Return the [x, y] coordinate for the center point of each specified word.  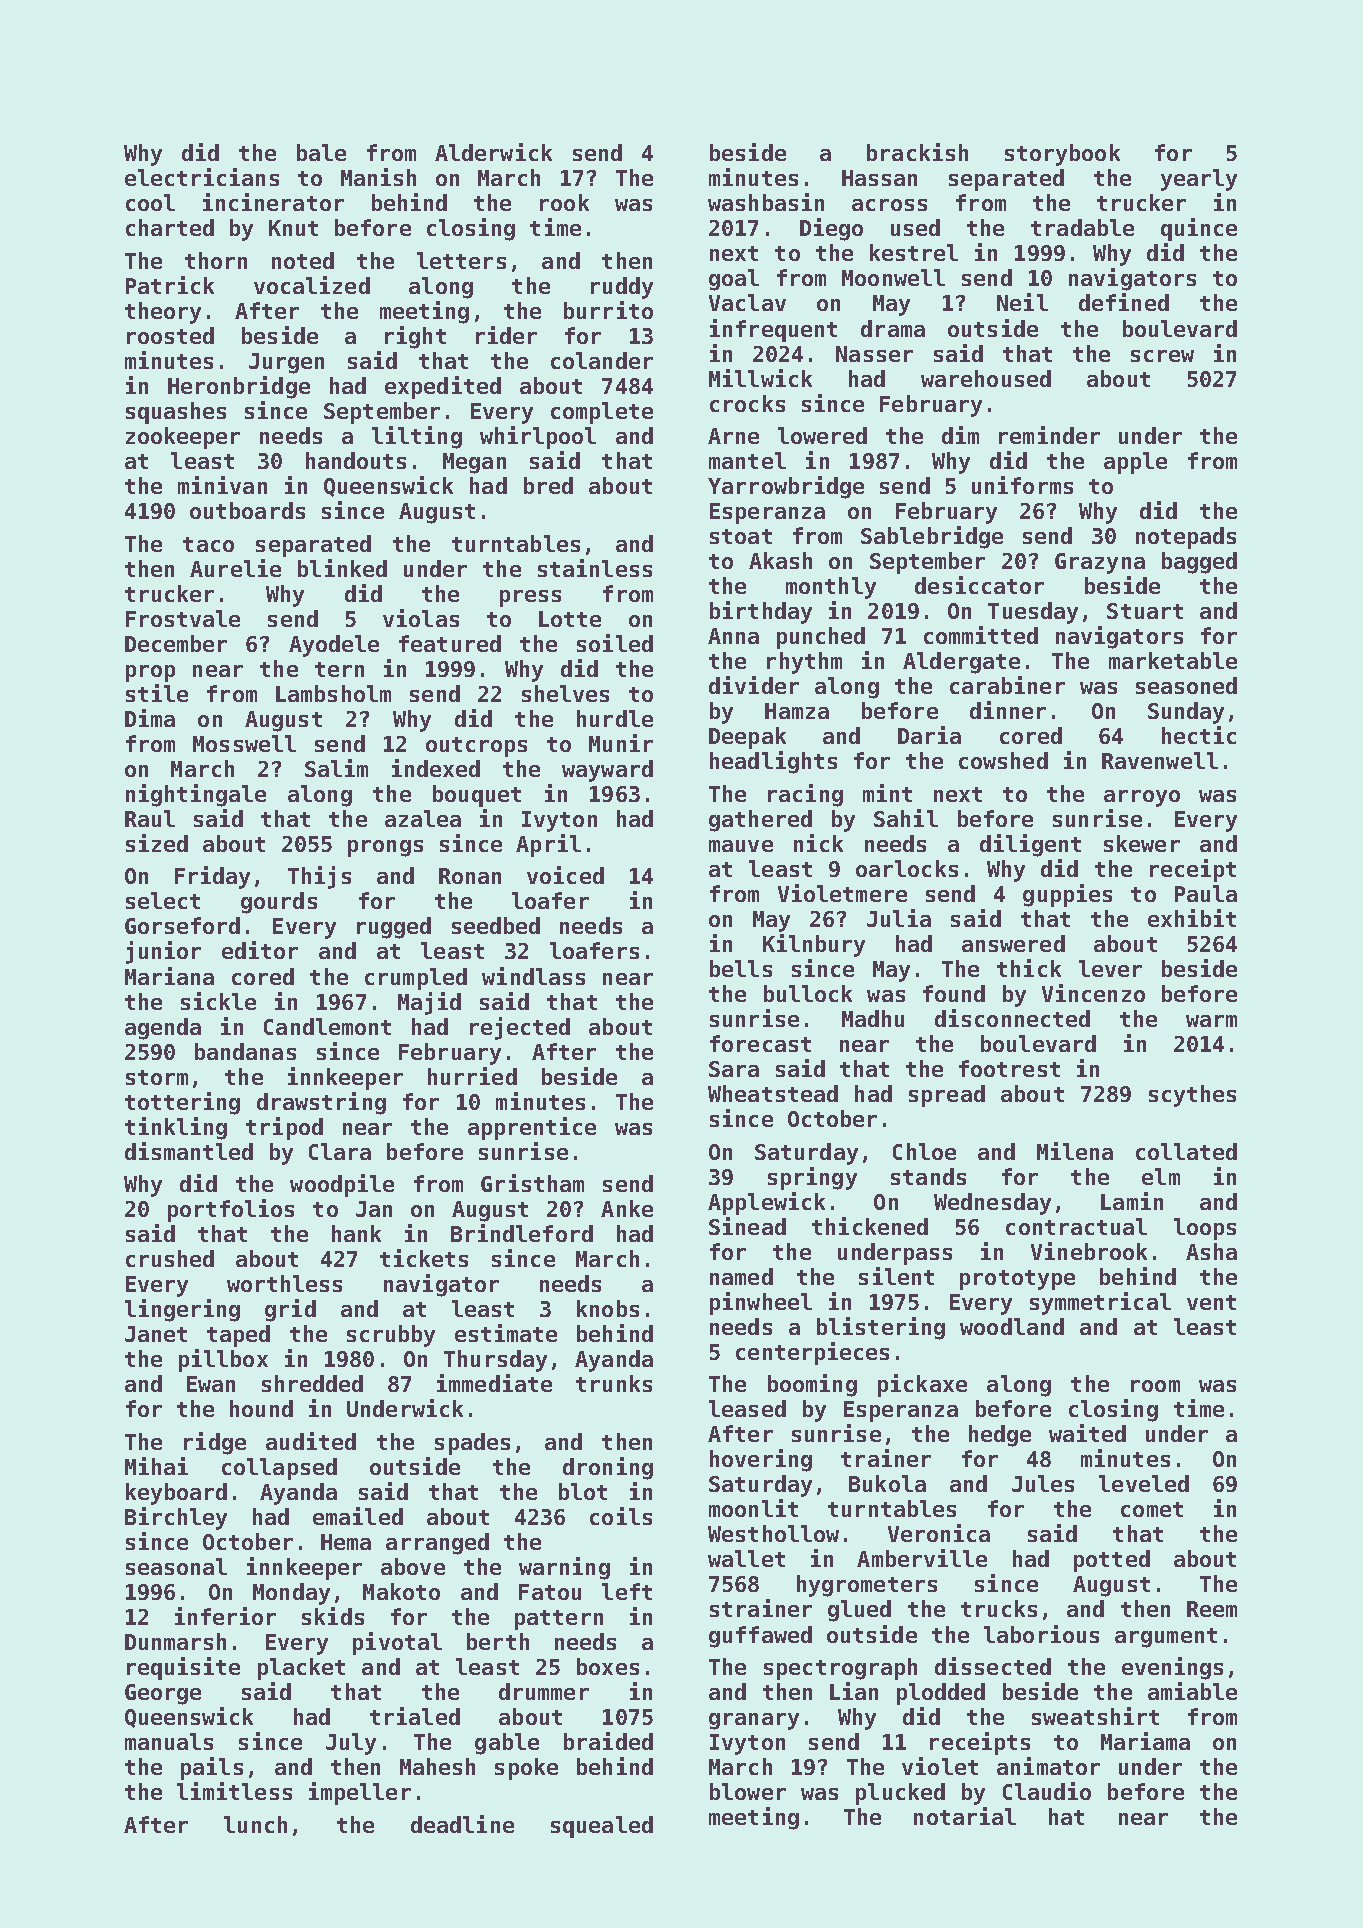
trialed [415, 1716]
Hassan [879, 178]
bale [321, 152]
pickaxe [922, 1385]
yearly [1199, 180]
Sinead [747, 1226]
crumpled [416, 979]
